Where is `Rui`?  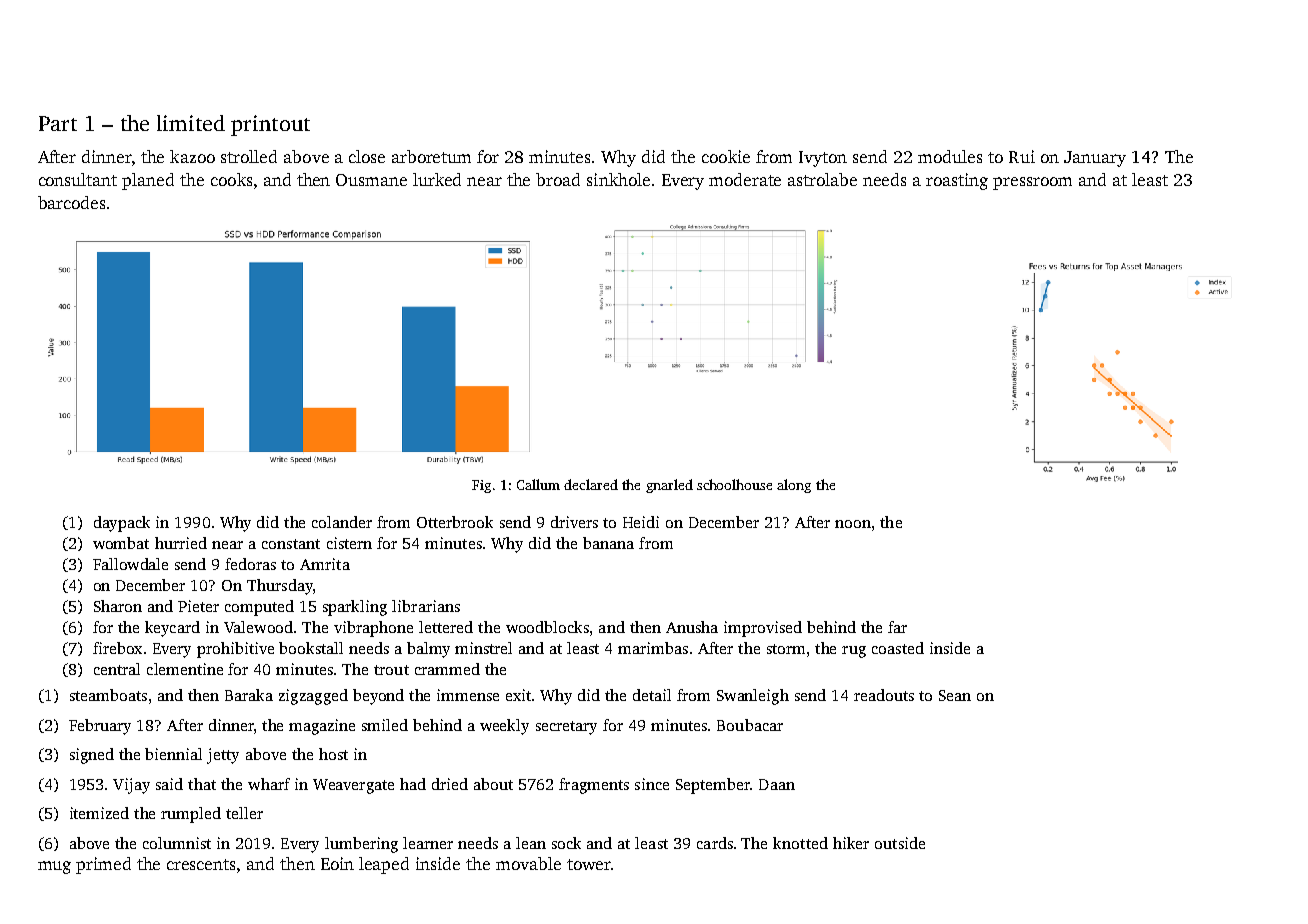 Rui is located at coordinates (1022, 156).
